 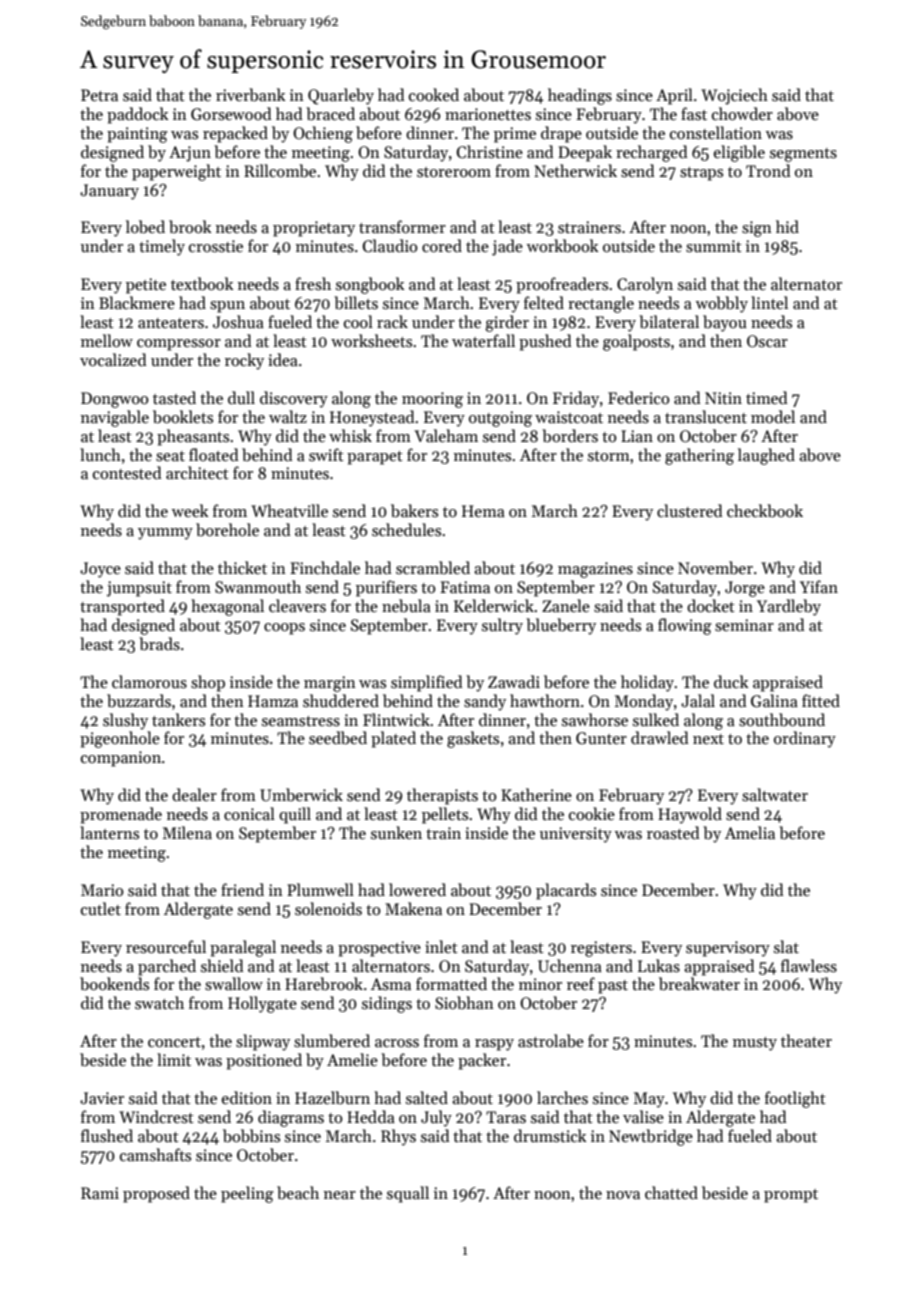 What do you see at coordinates (803, 155) in the screenshot?
I see `segments` at bounding box center [803, 155].
